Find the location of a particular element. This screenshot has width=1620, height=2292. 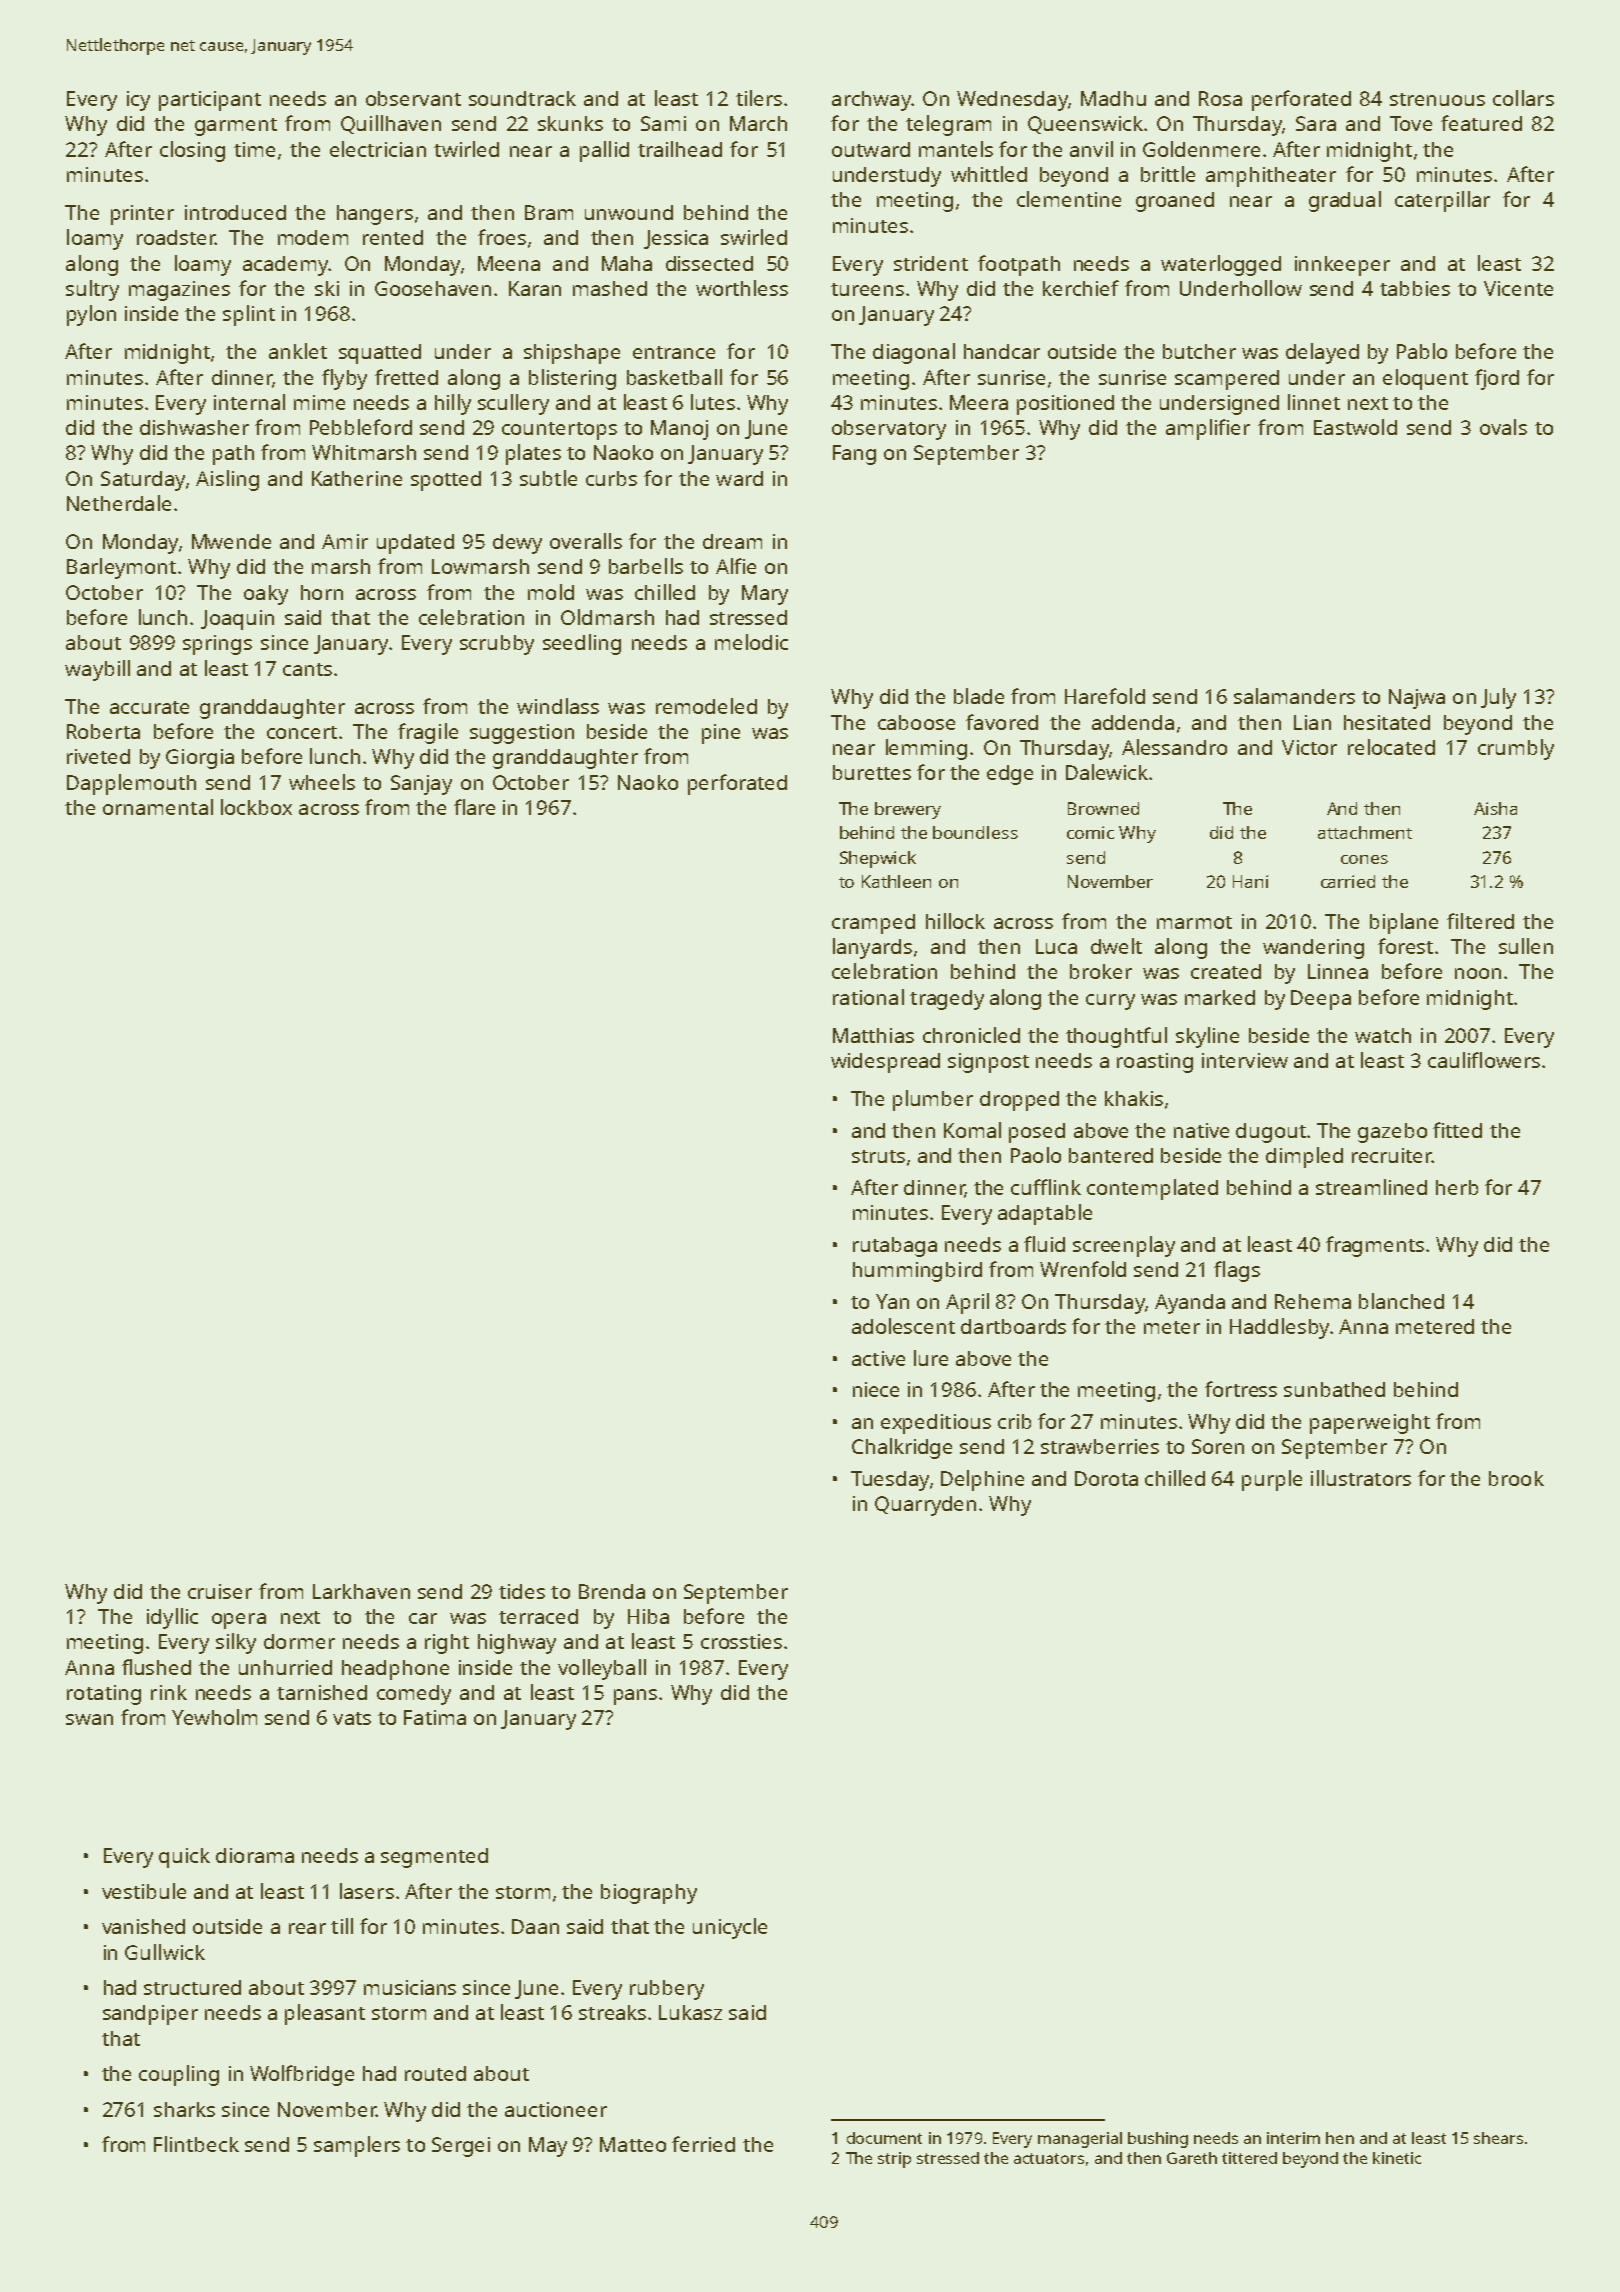

crossties is located at coordinates (741, 1641).
